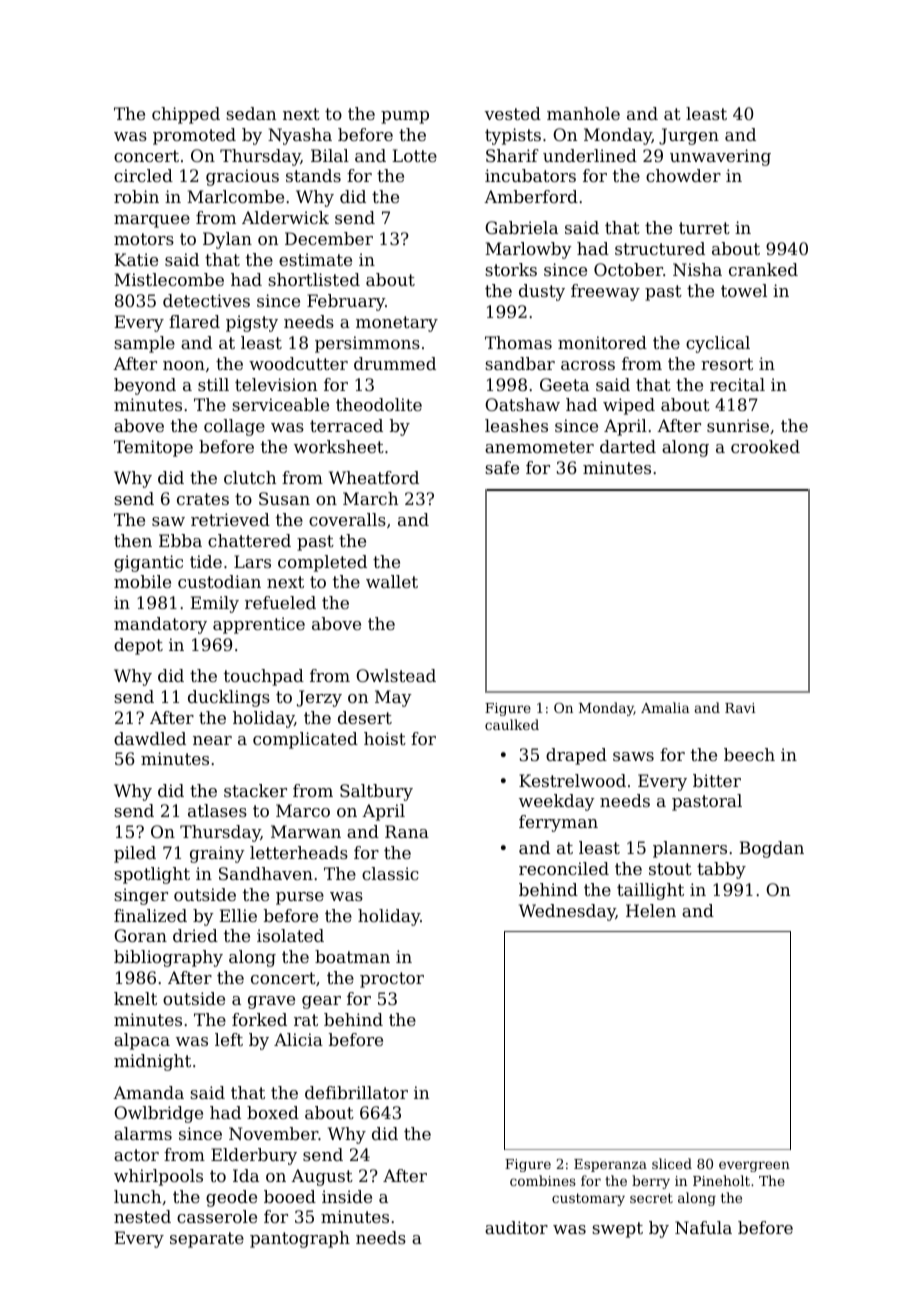  I want to click on sedan, so click(251, 113).
